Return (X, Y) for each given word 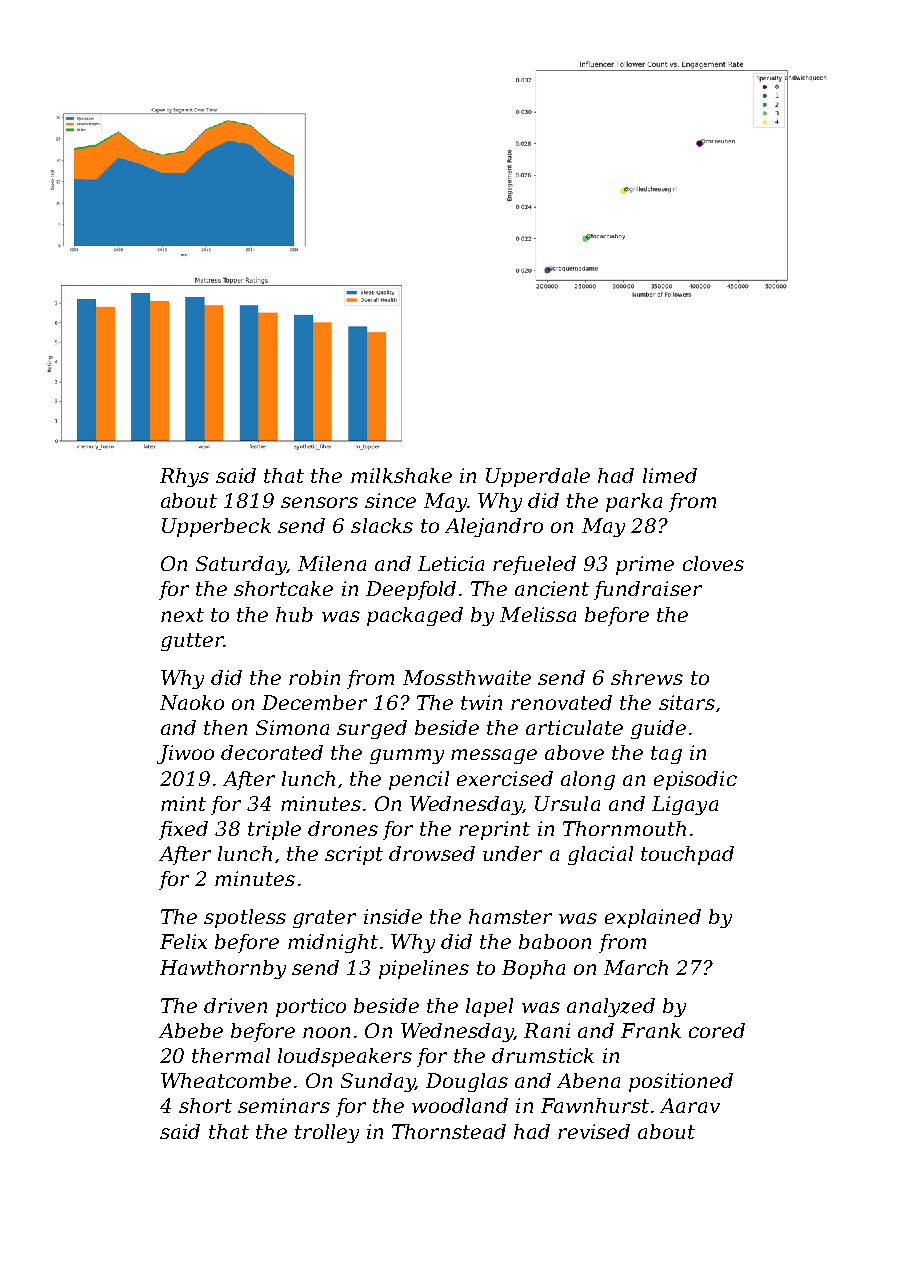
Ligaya (685, 805)
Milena (332, 563)
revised (594, 1131)
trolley (327, 1133)
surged (372, 729)
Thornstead (449, 1131)
